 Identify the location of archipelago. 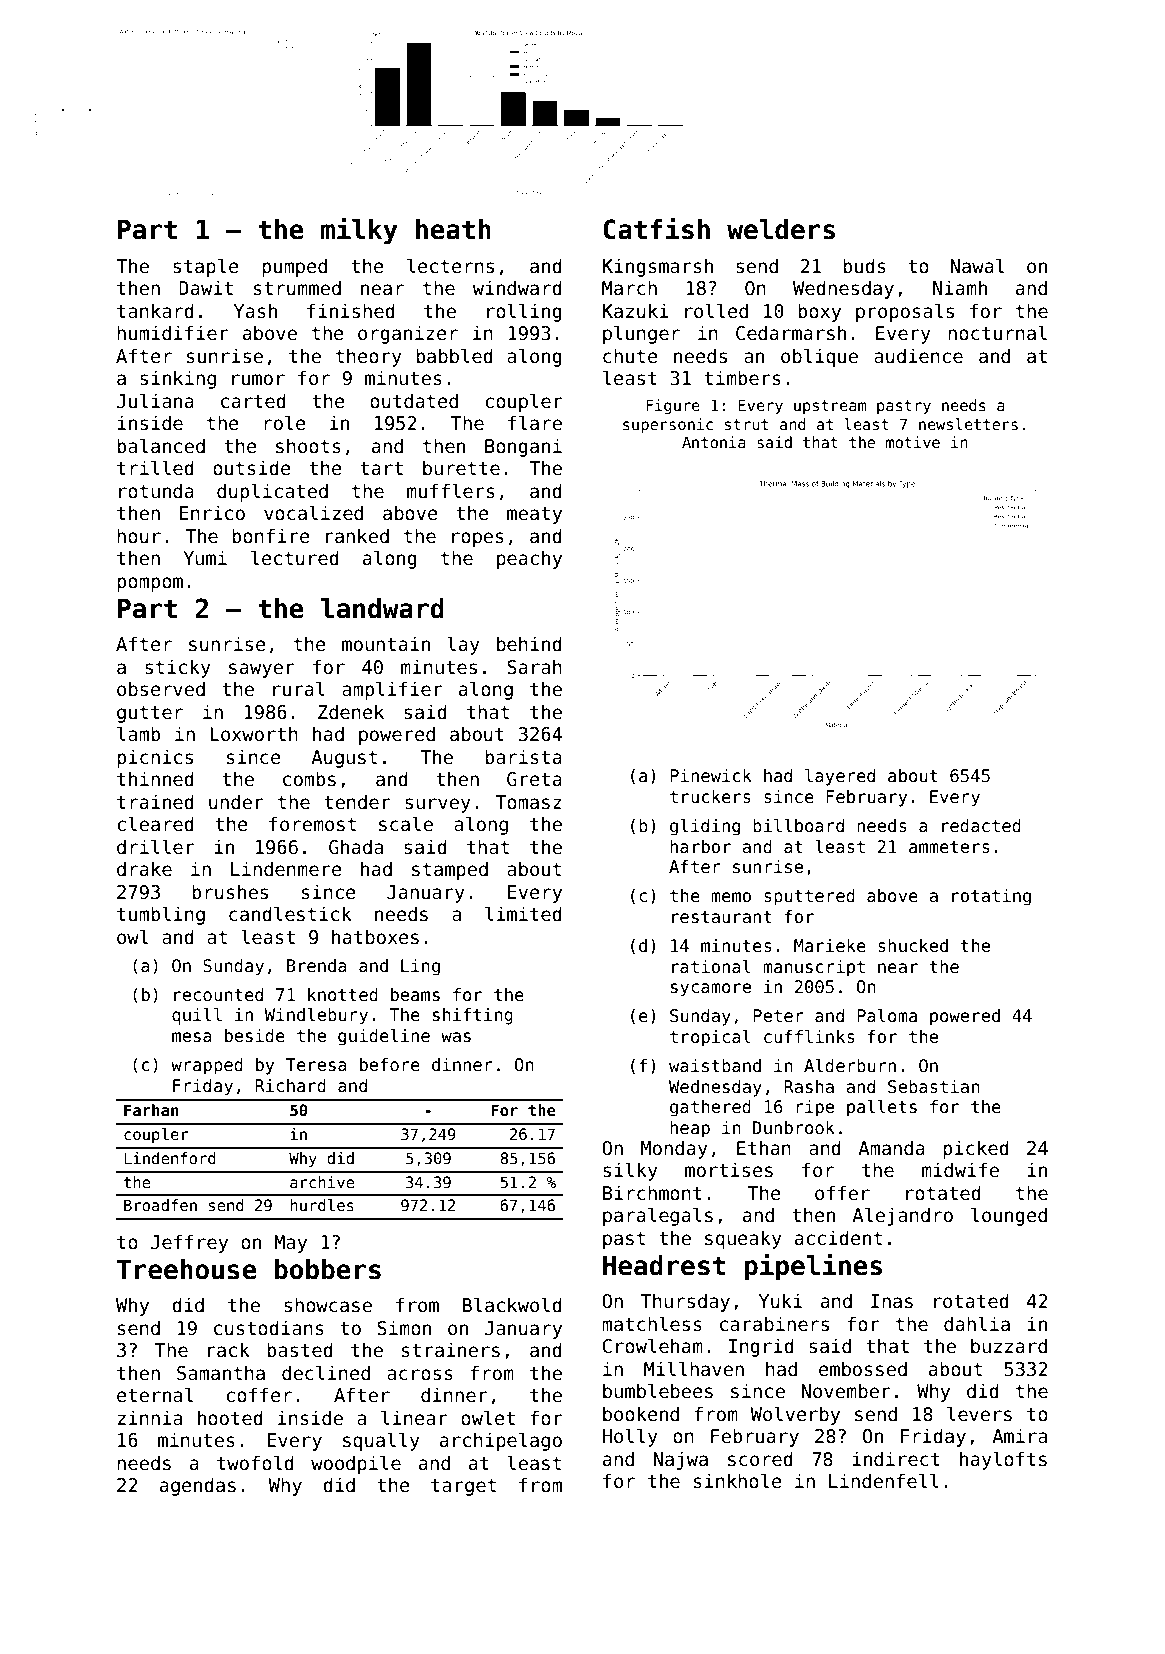
(501, 1441).
